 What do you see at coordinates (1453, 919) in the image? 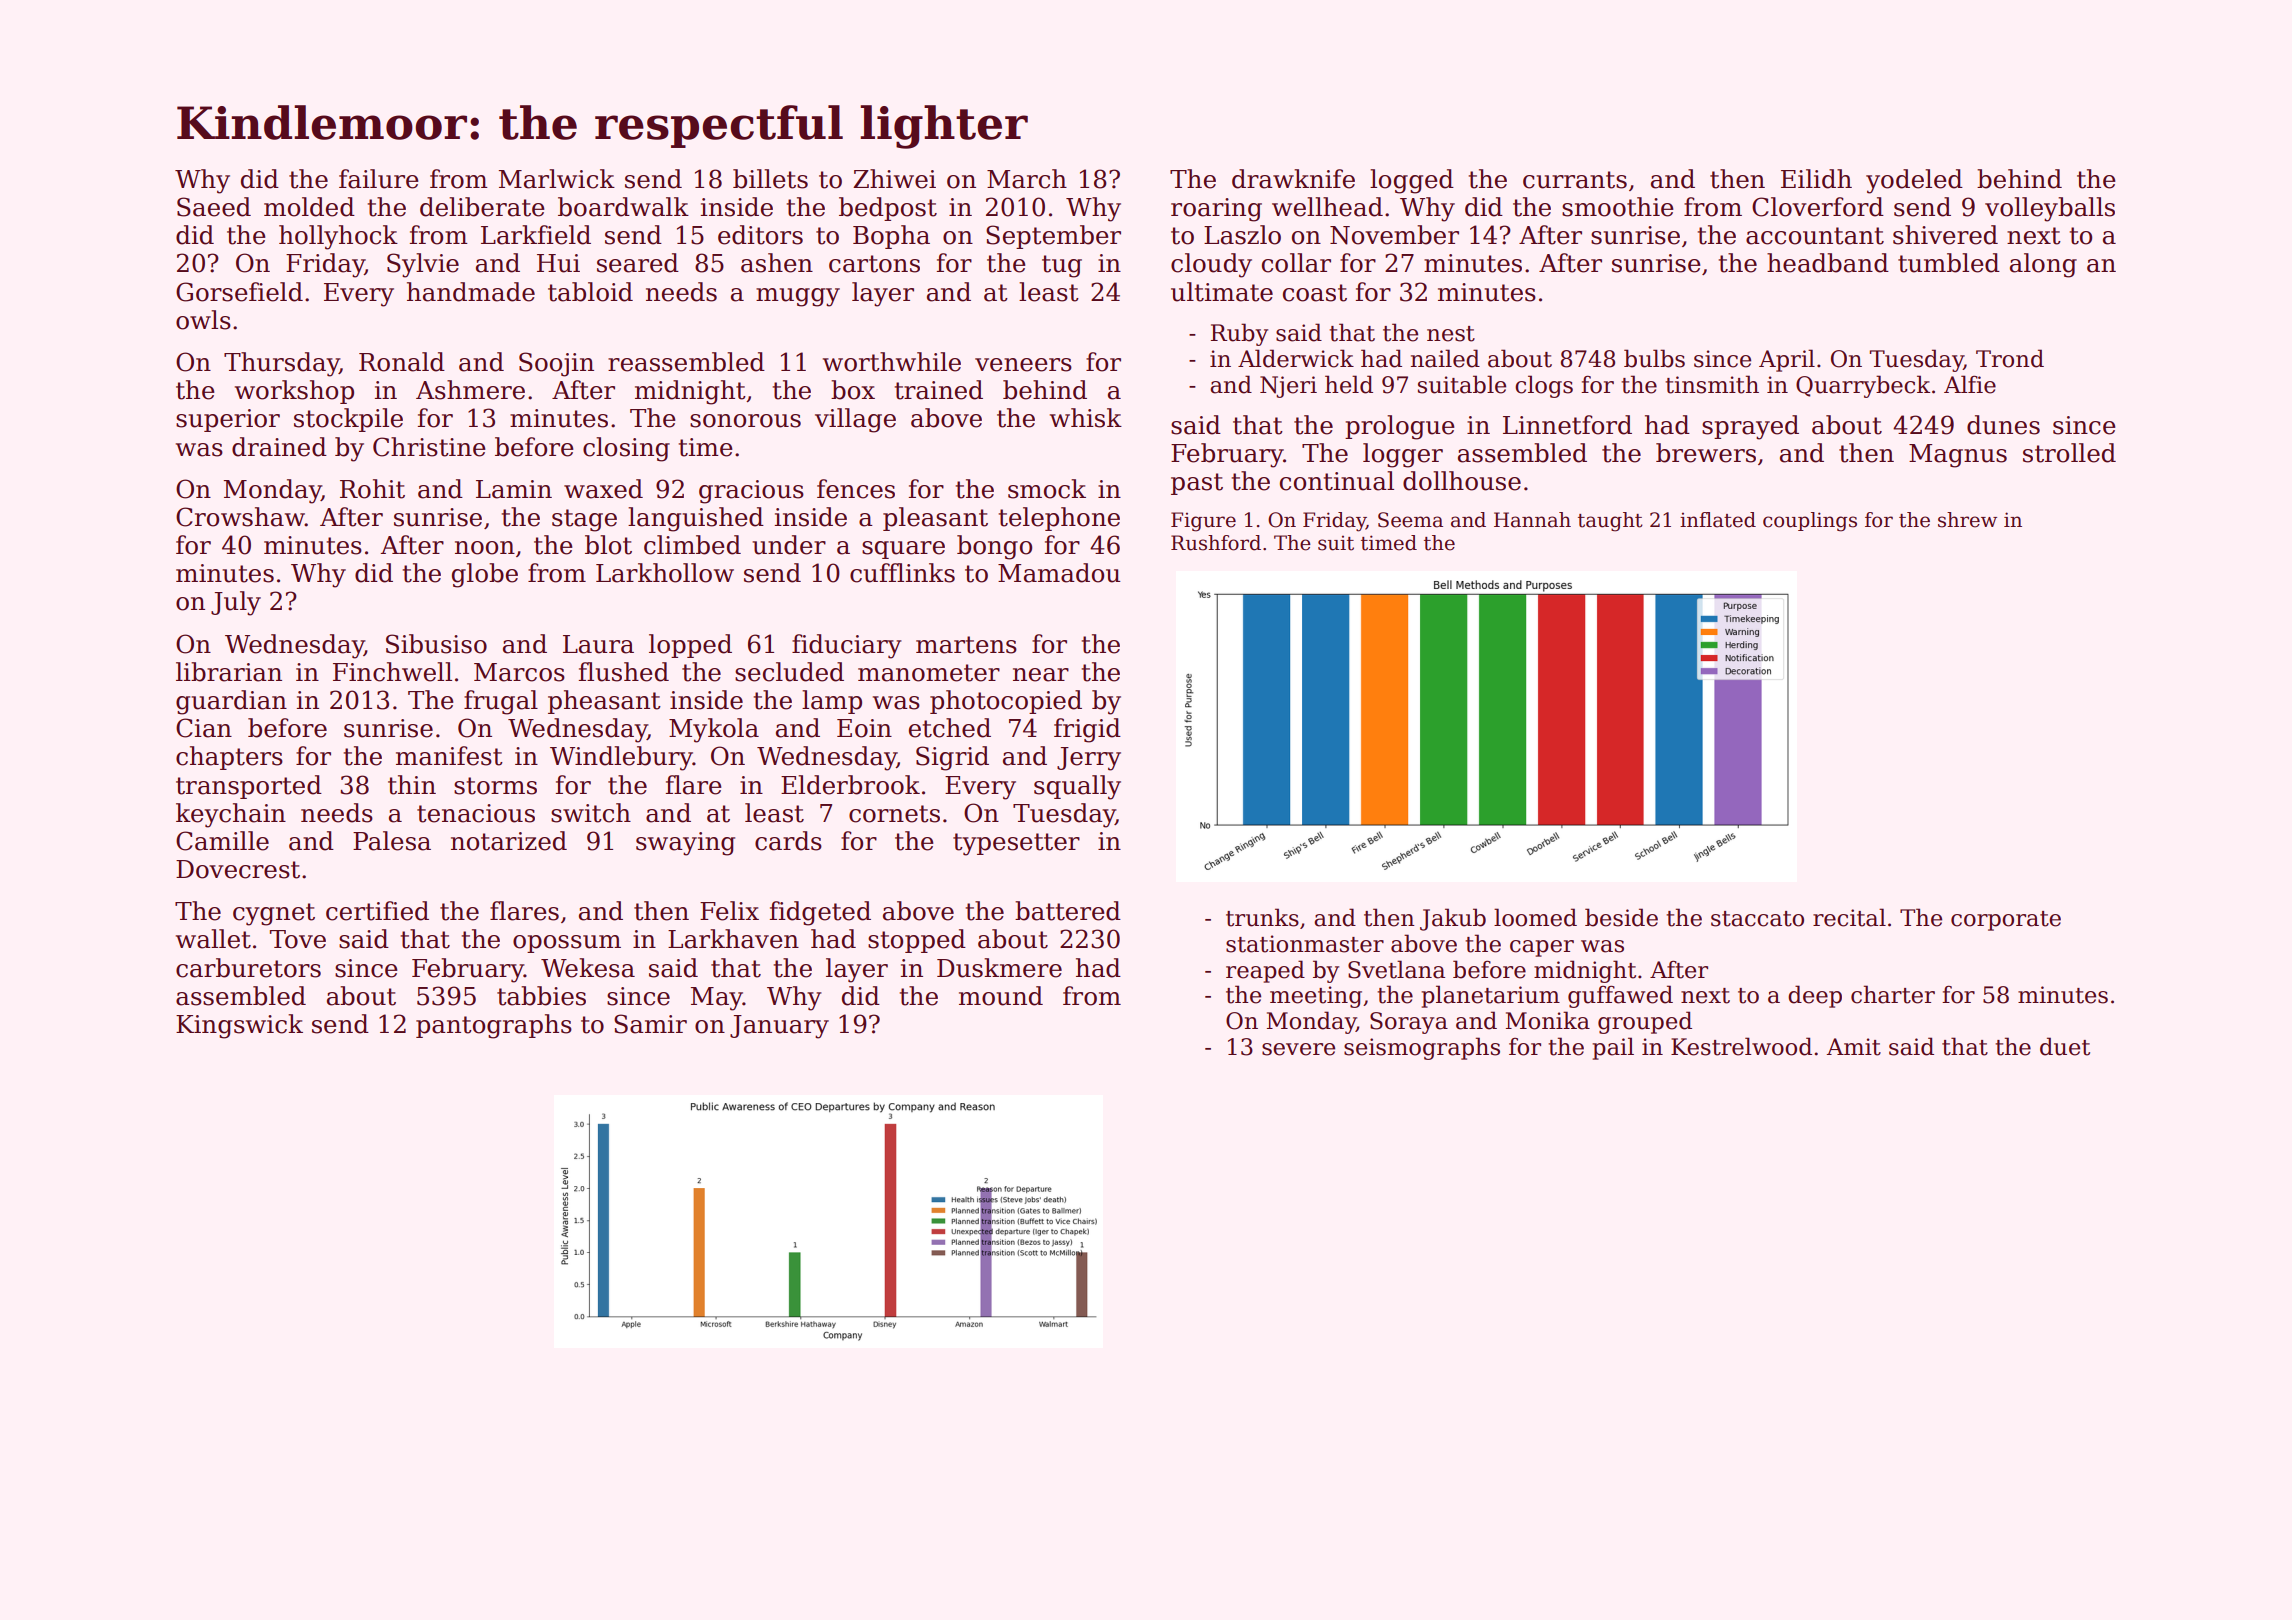
I see `Jakub` at bounding box center [1453, 919].
